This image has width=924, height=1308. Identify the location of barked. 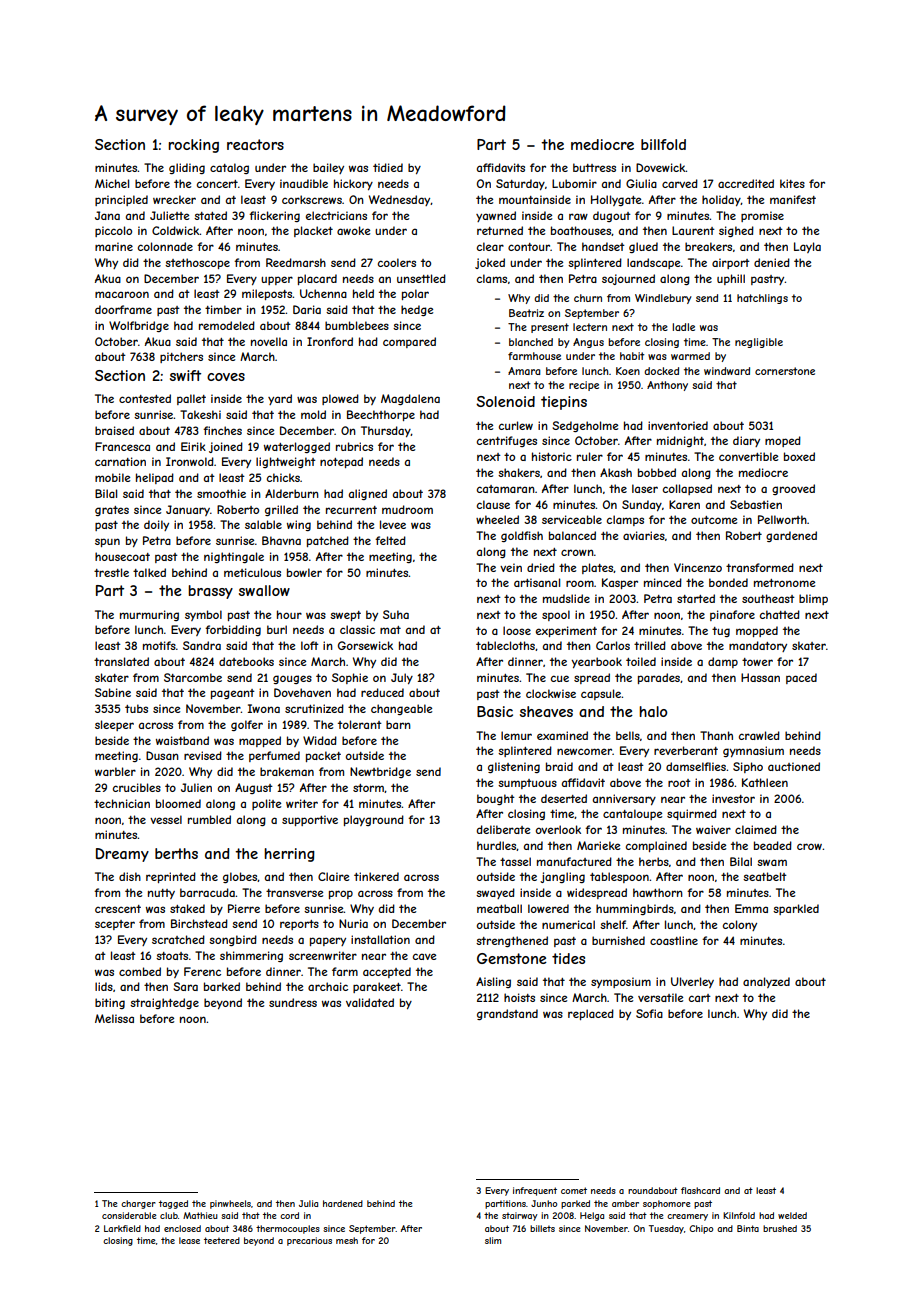
(222, 986).
